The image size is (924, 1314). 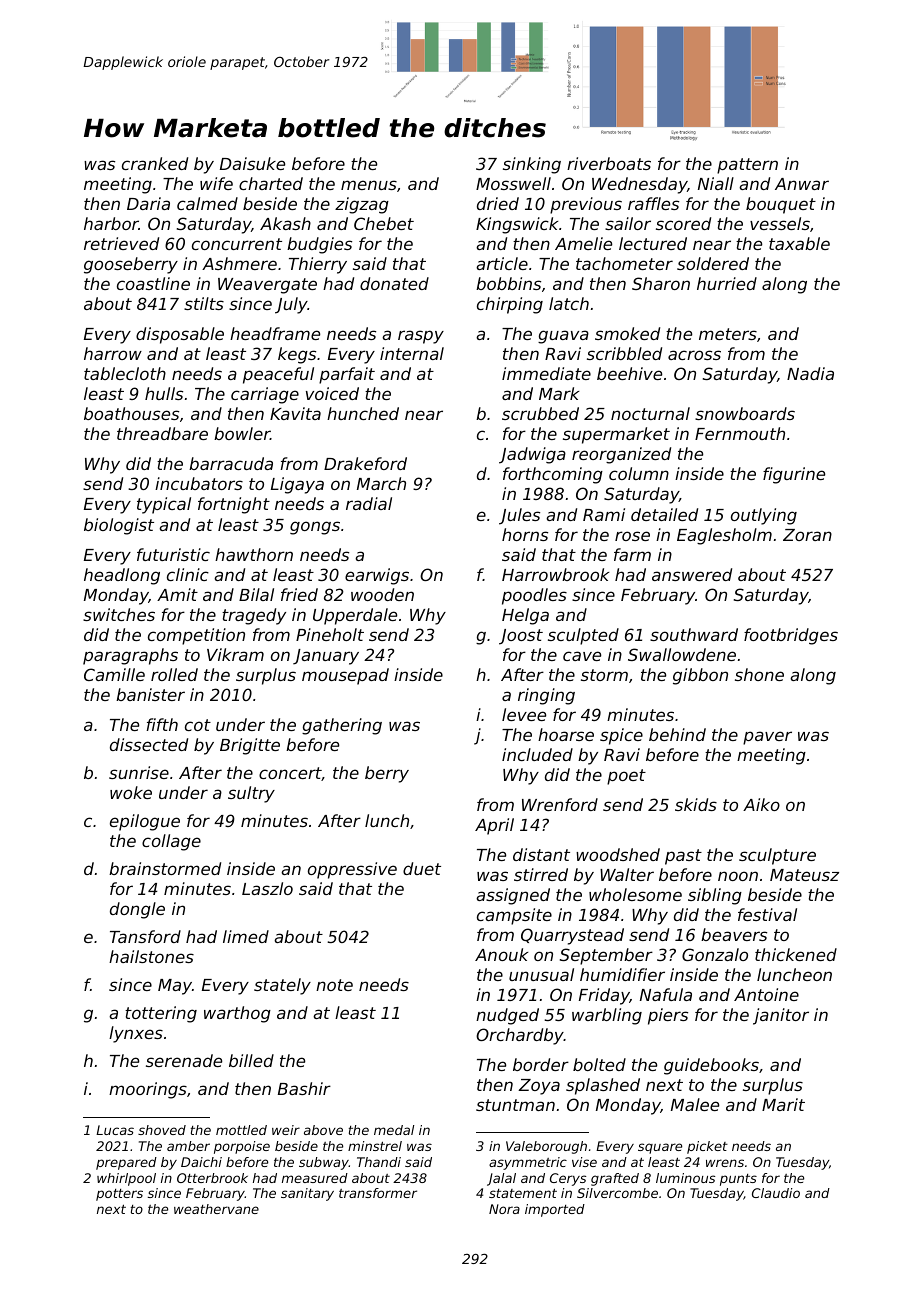 What do you see at coordinates (111, 223) in the screenshot?
I see `harbor` at bounding box center [111, 223].
